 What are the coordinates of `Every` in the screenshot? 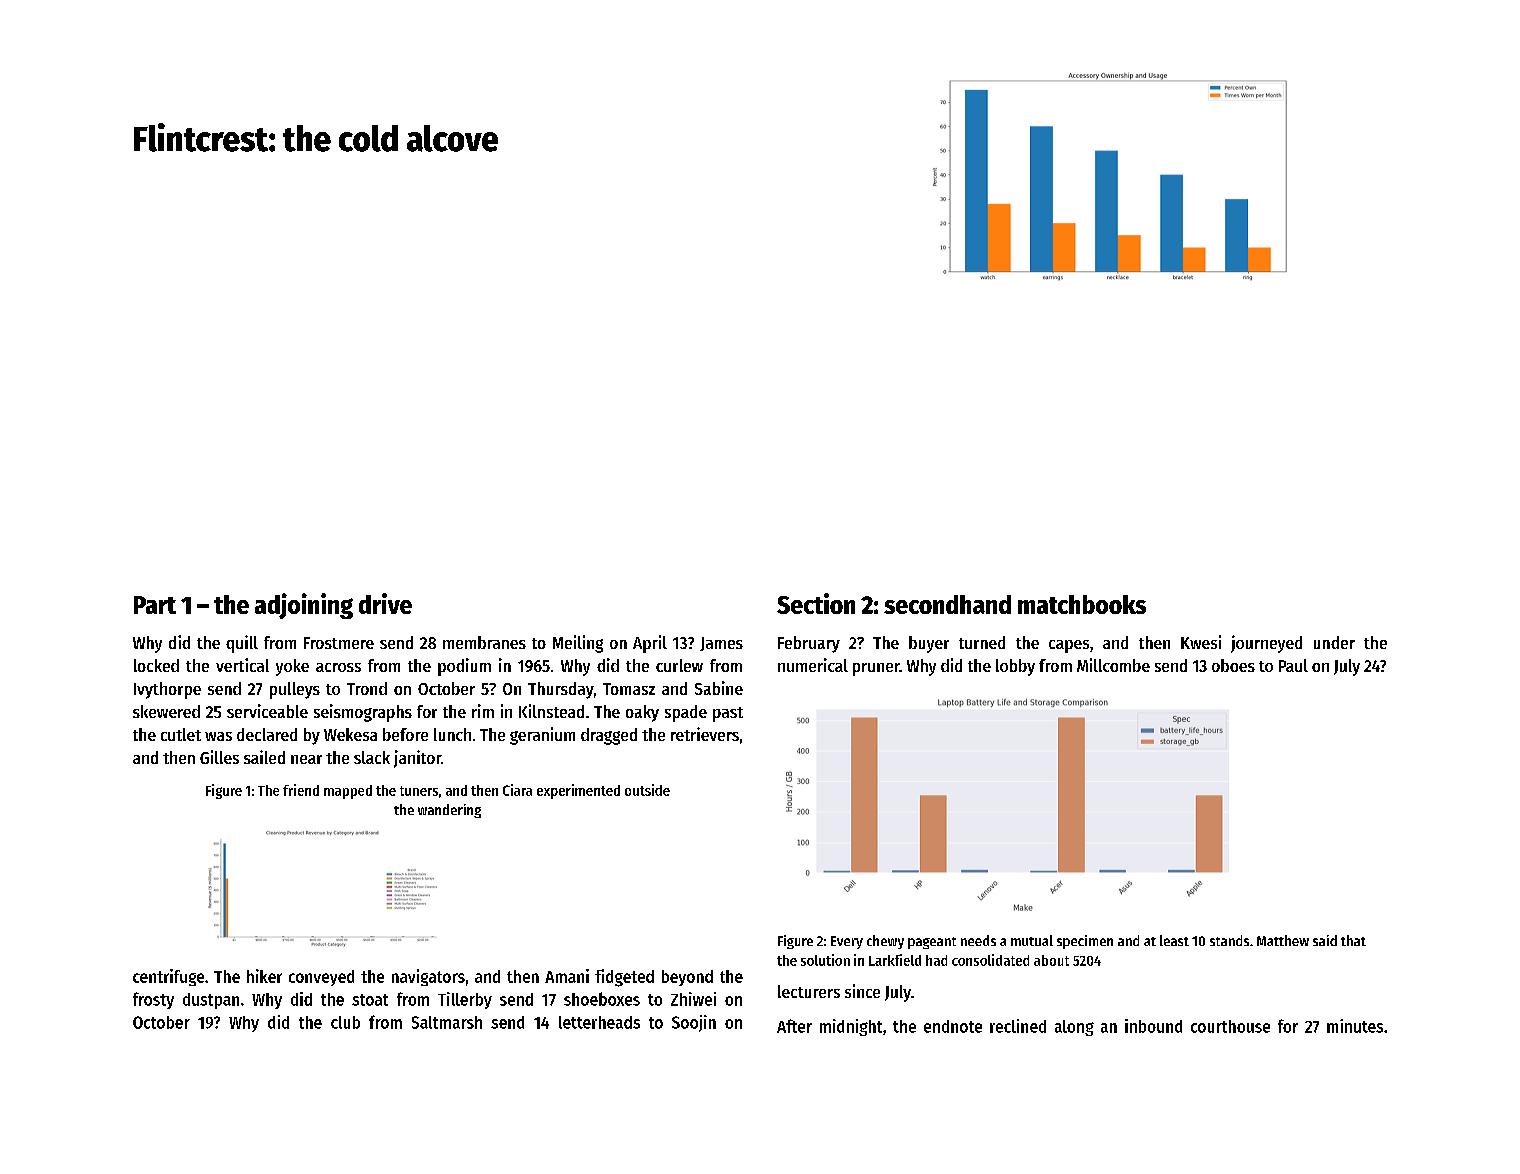 It's located at (847, 942).
